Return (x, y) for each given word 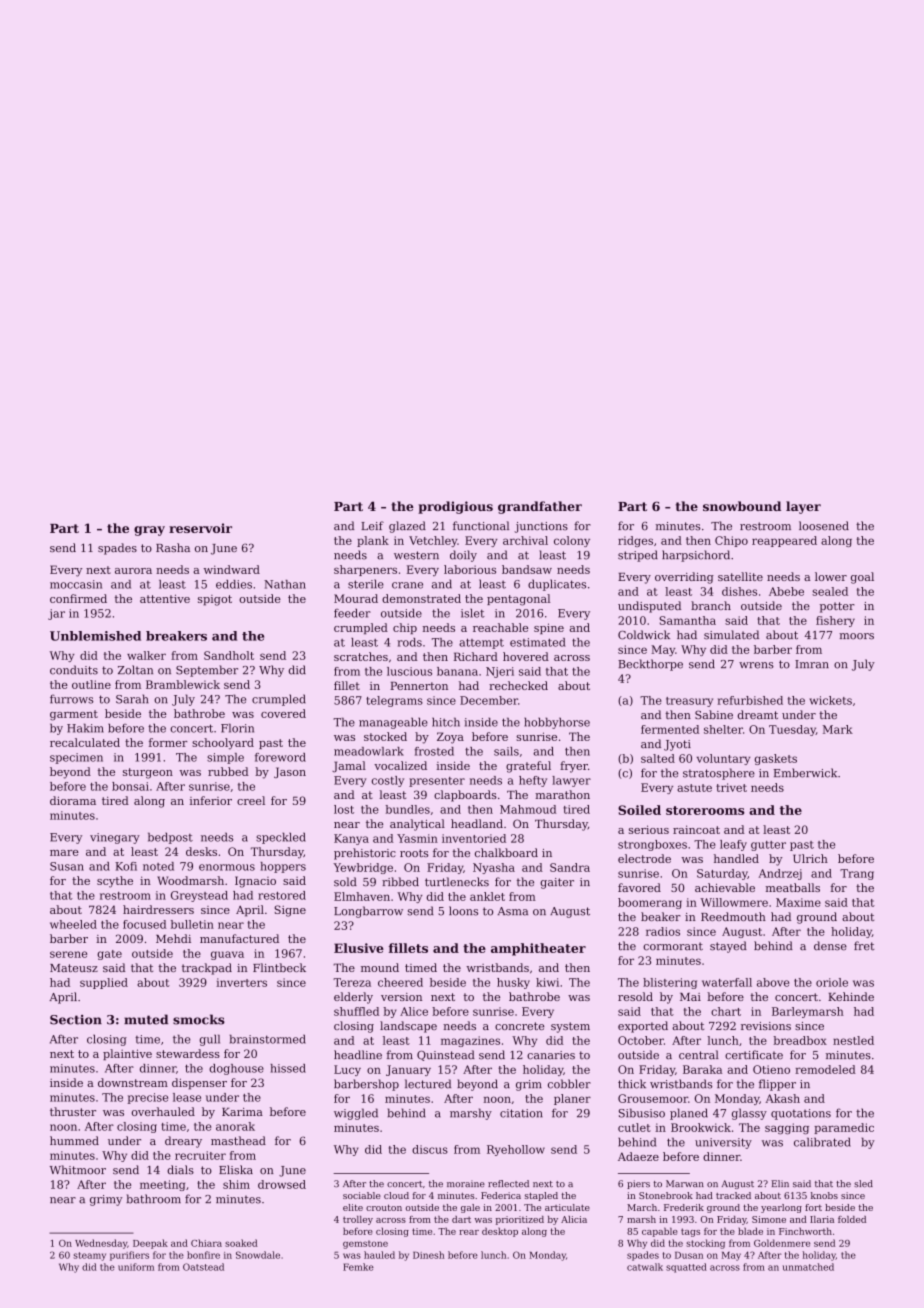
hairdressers (158, 909)
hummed (74, 1140)
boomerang (650, 903)
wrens (756, 665)
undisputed (649, 607)
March (642, 1207)
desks (201, 851)
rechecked (518, 685)
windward (232, 569)
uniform (136, 1267)
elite (353, 1207)
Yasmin (417, 838)
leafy (733, 845)
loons (463, 911)
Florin (237, 728)
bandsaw (527, 569)
